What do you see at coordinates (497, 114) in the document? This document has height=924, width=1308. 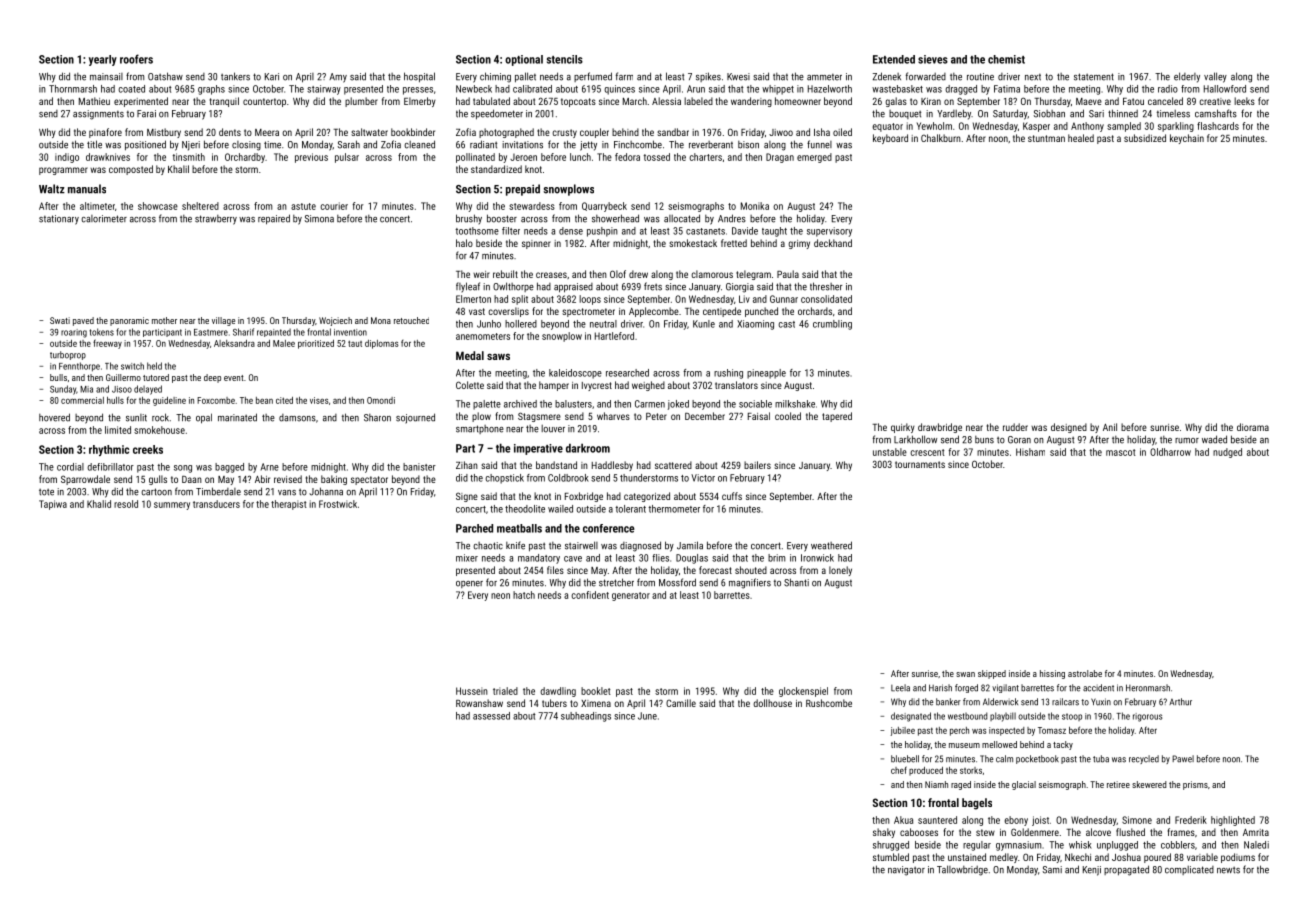 I see `speedometer` at bounding box center [497, 114].
